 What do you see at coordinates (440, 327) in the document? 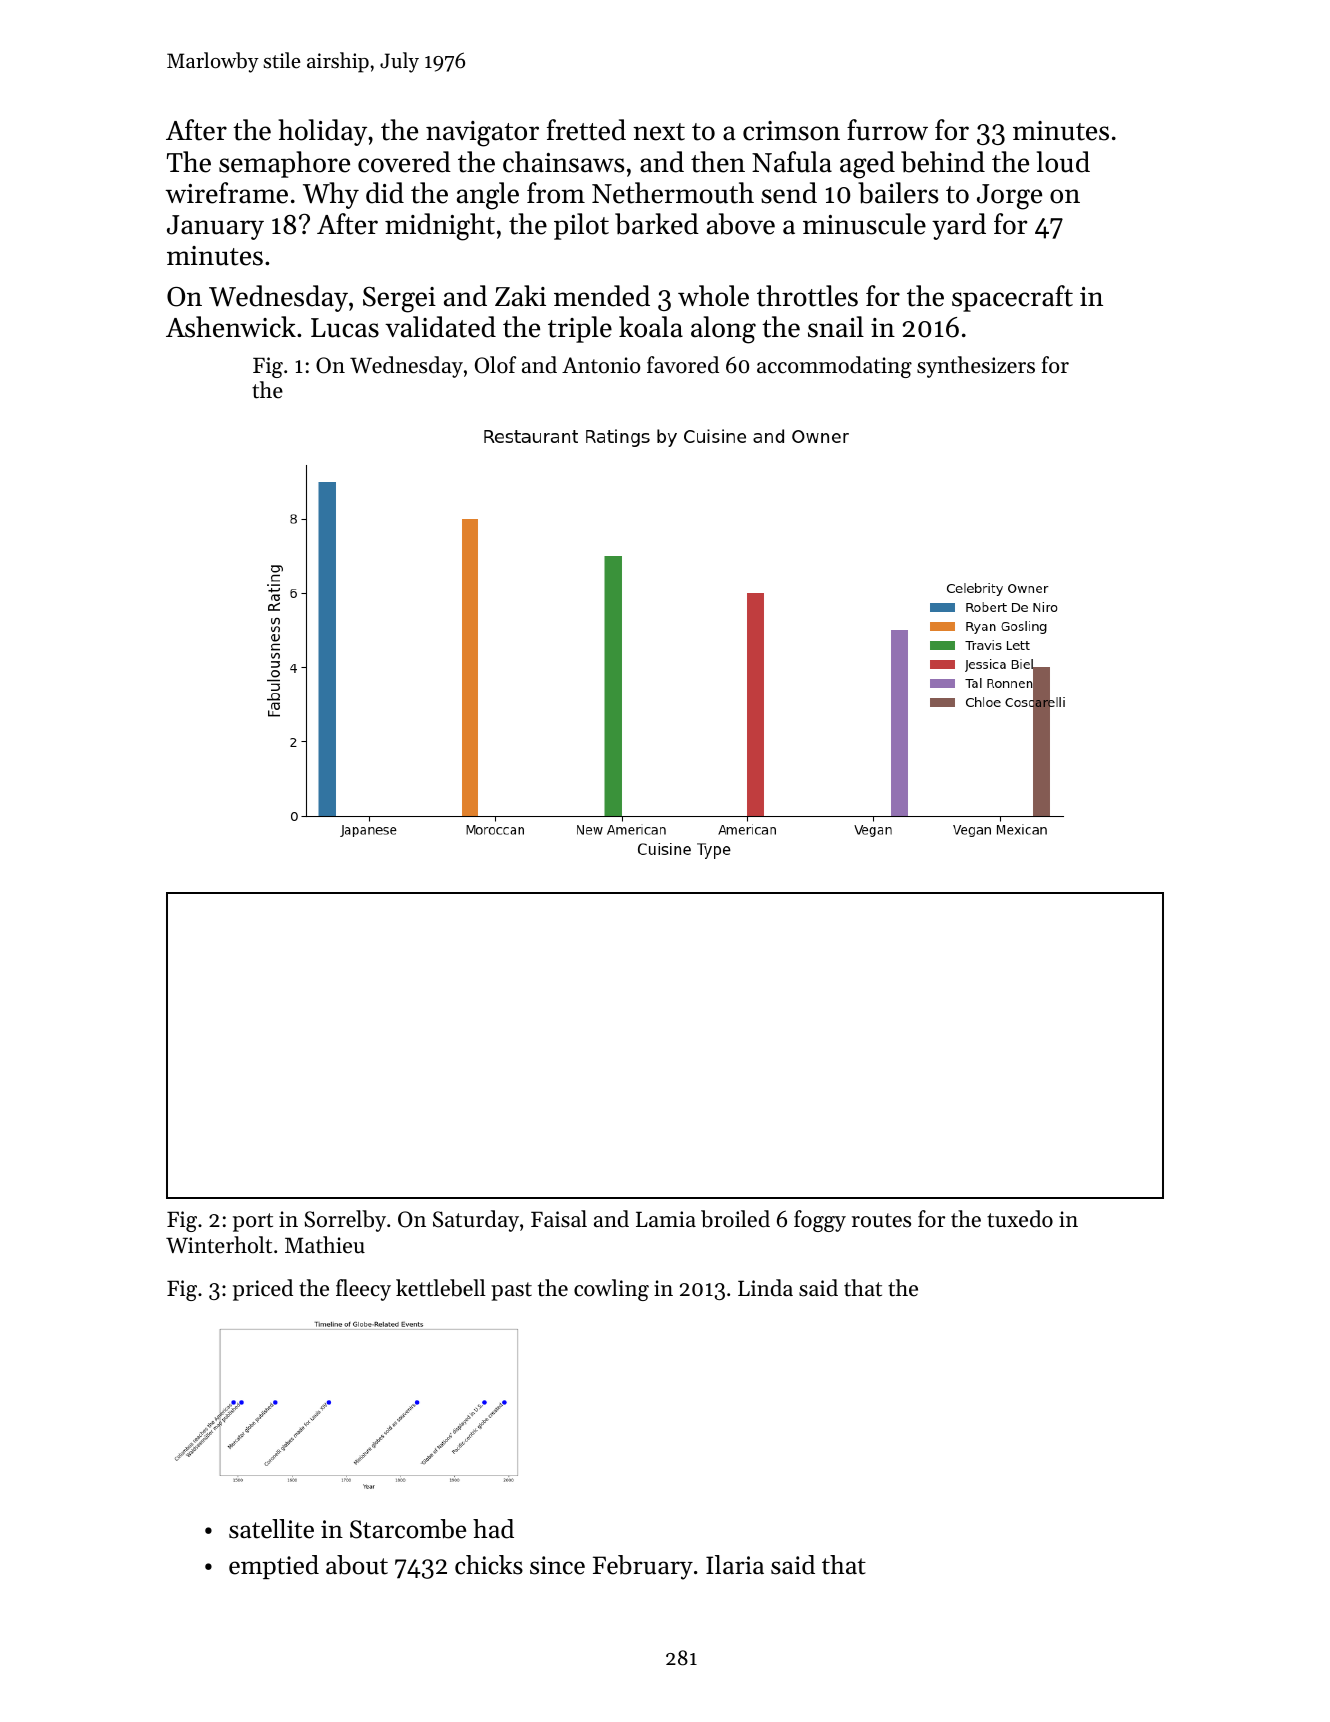
I see `validated` at bounding box center [440, 327].
